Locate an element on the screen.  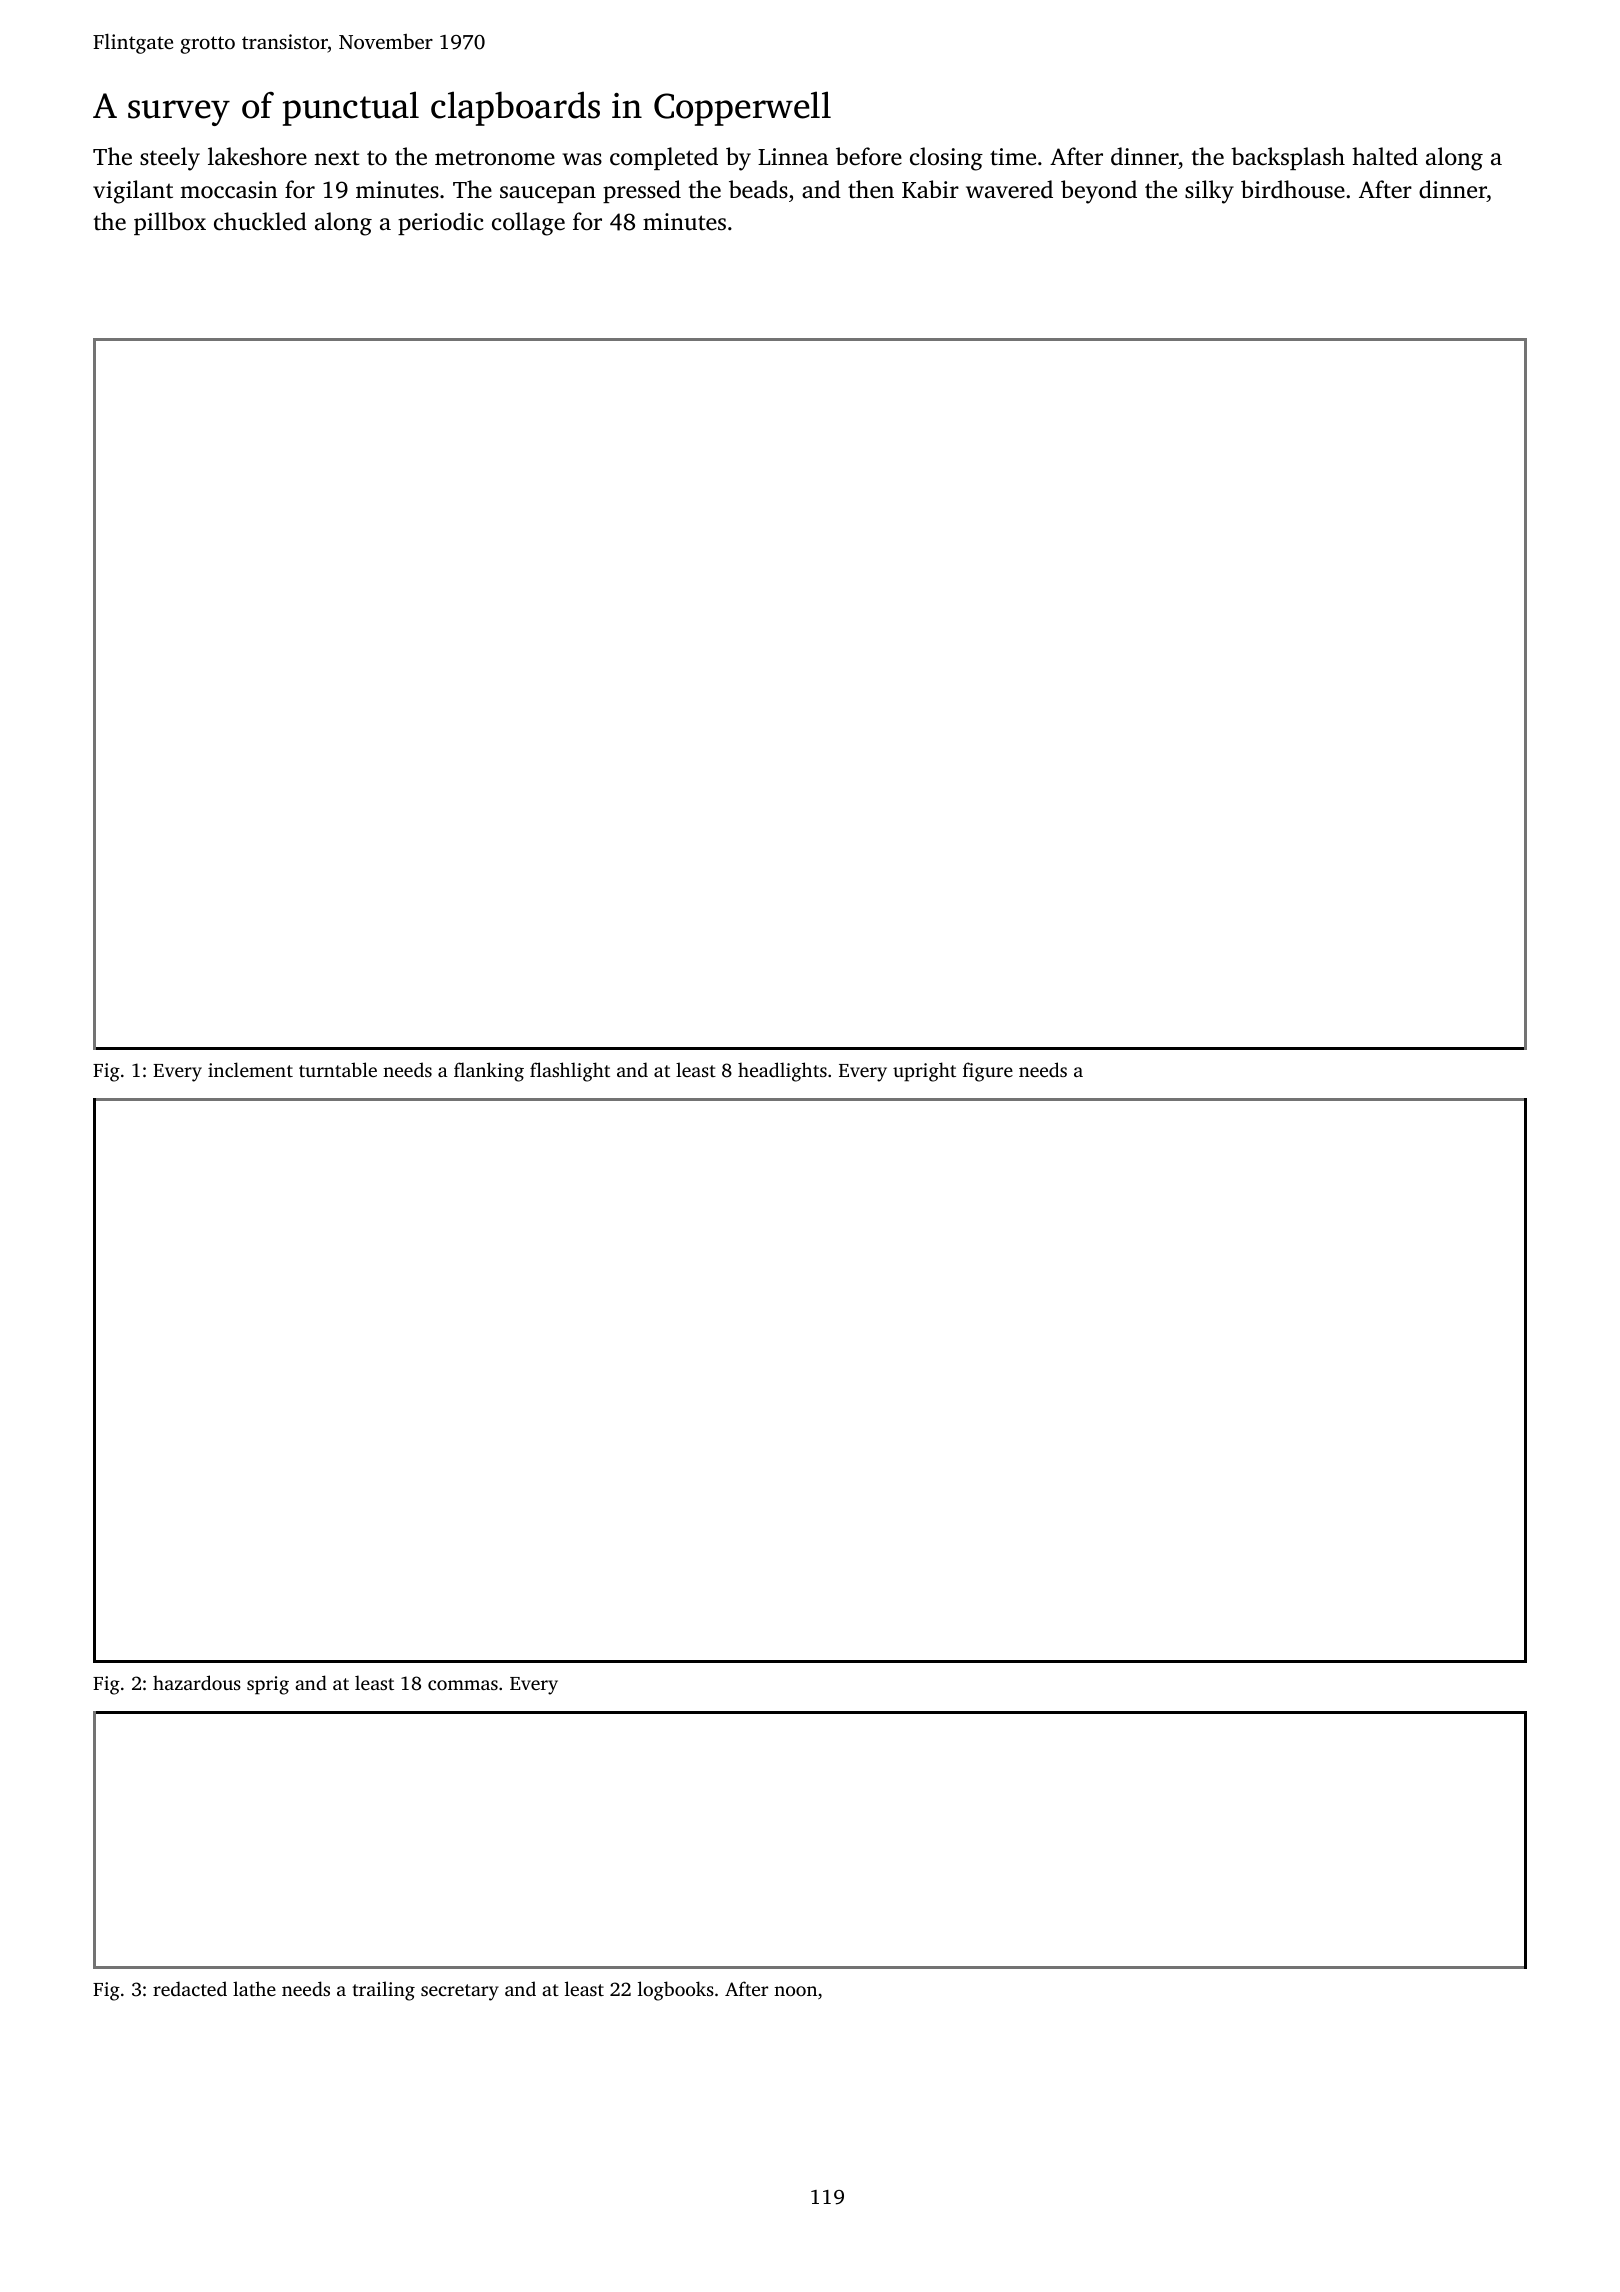
figure is located at coordinates (988, 1072).
